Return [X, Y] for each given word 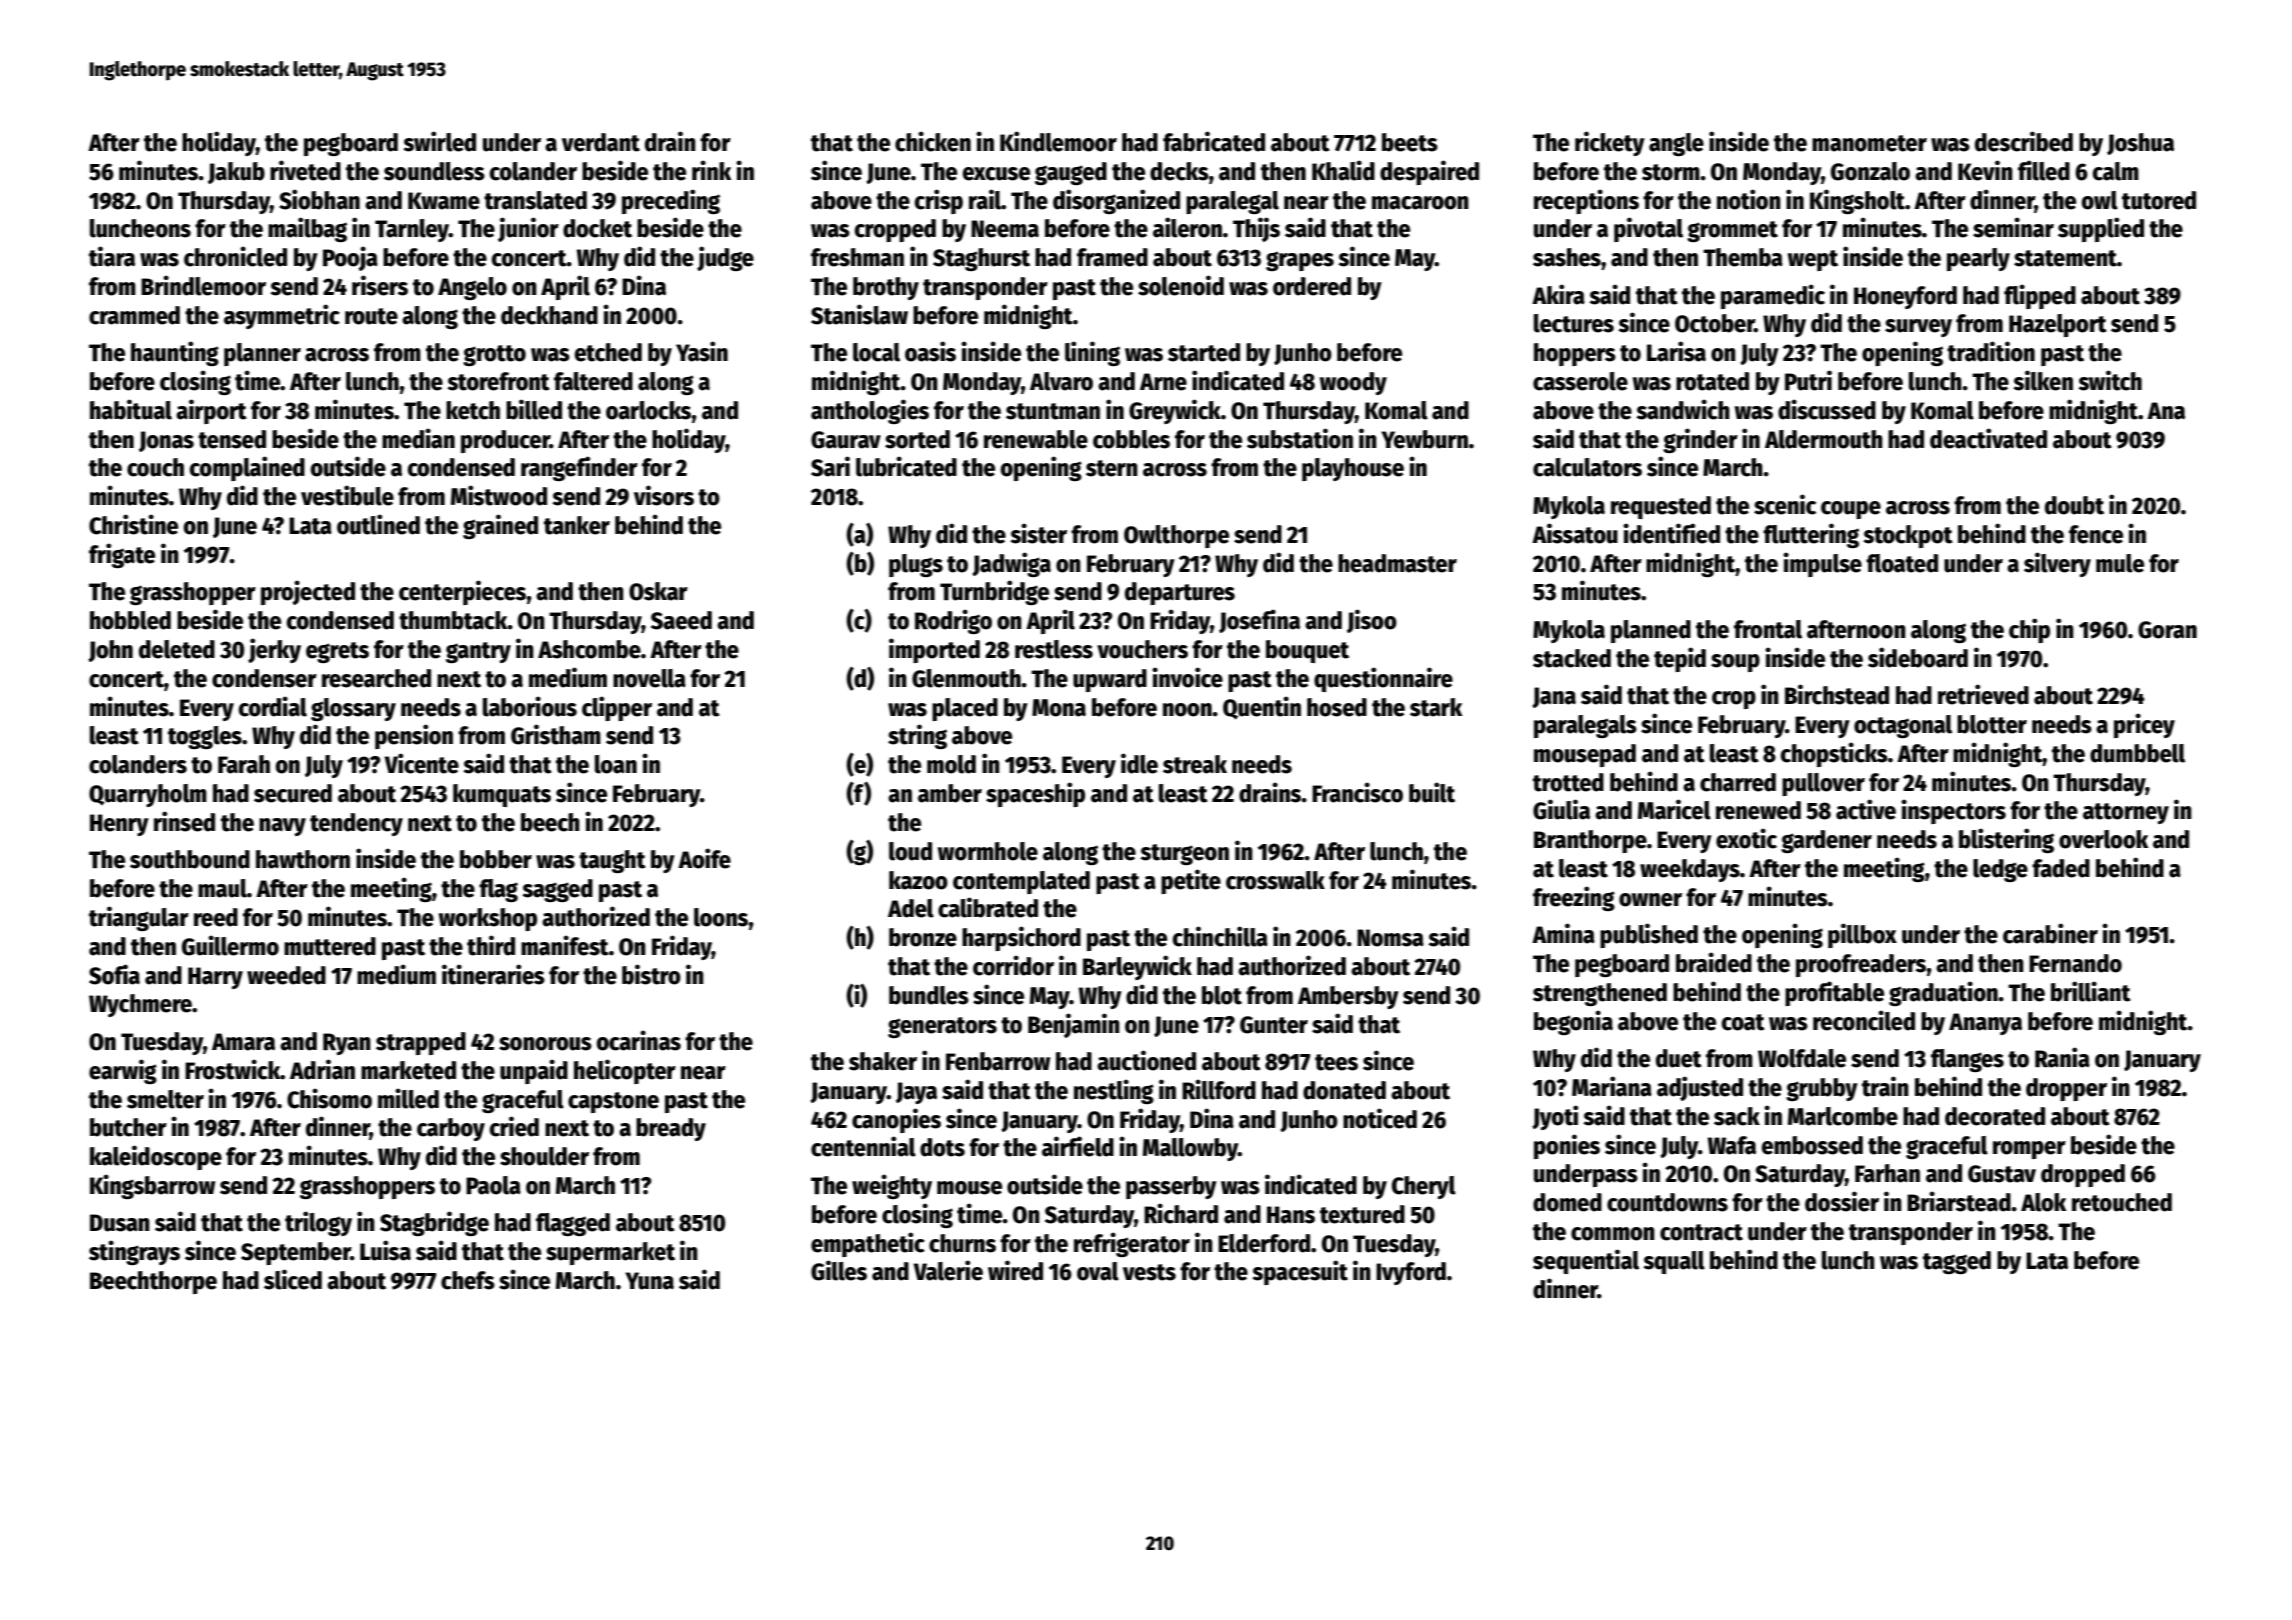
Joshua [2140, 144]
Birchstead [1837, 694]
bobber [496, 859]
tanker [577, 525]
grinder [1700, 440]
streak [1195, 764]
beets [1410, 142]
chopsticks [1834, 754]
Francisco [1357, 792]
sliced [293, 1279]
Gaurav [846, 440]
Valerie [948, 1270]
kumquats [502, 795]
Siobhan [319, 199]
